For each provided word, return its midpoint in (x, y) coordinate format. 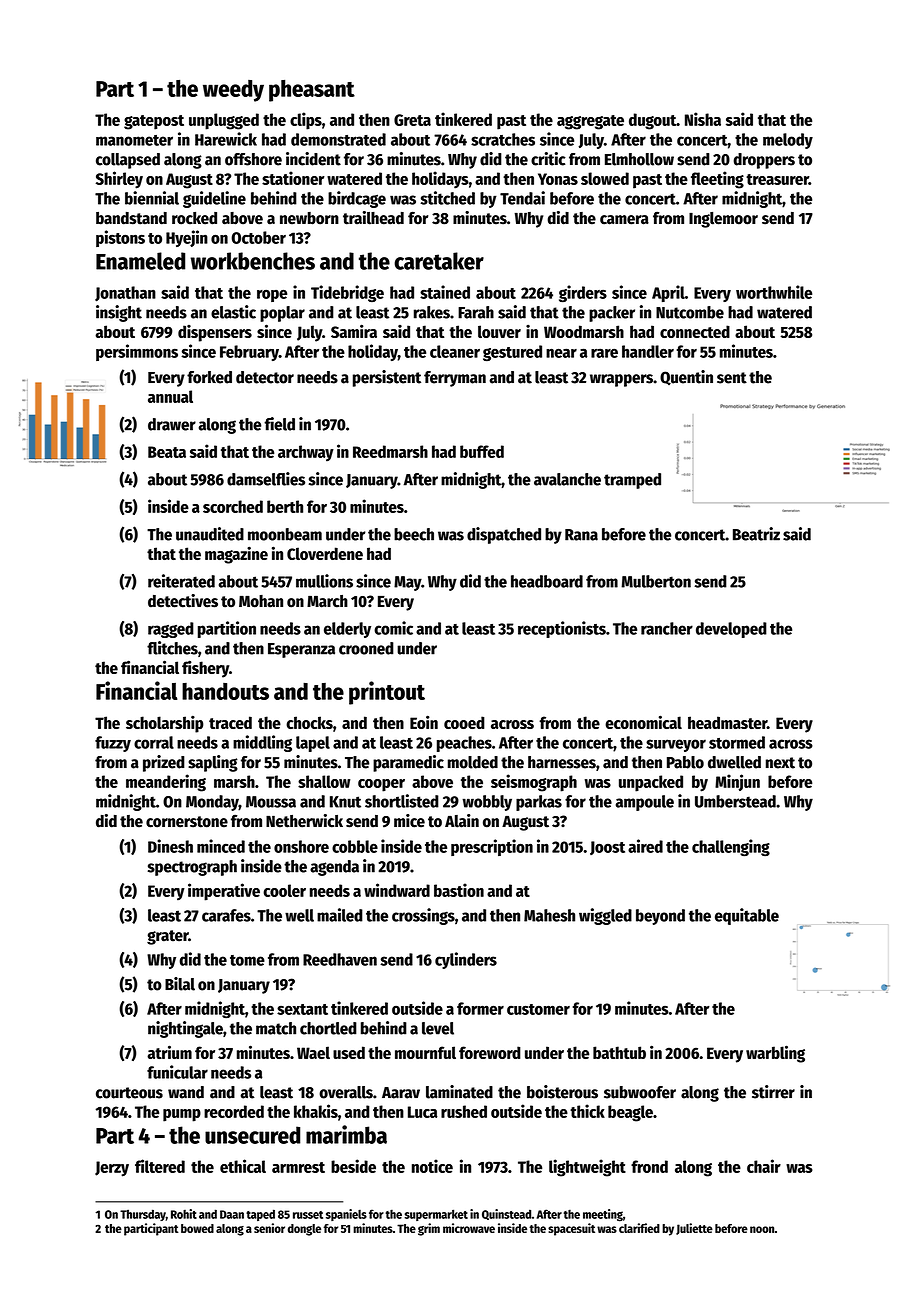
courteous (129, 1093)
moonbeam (285, 534)
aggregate (590, 122)
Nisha (703, 119)
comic (393, 628)
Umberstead (735, 801)
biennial (152, 198)
